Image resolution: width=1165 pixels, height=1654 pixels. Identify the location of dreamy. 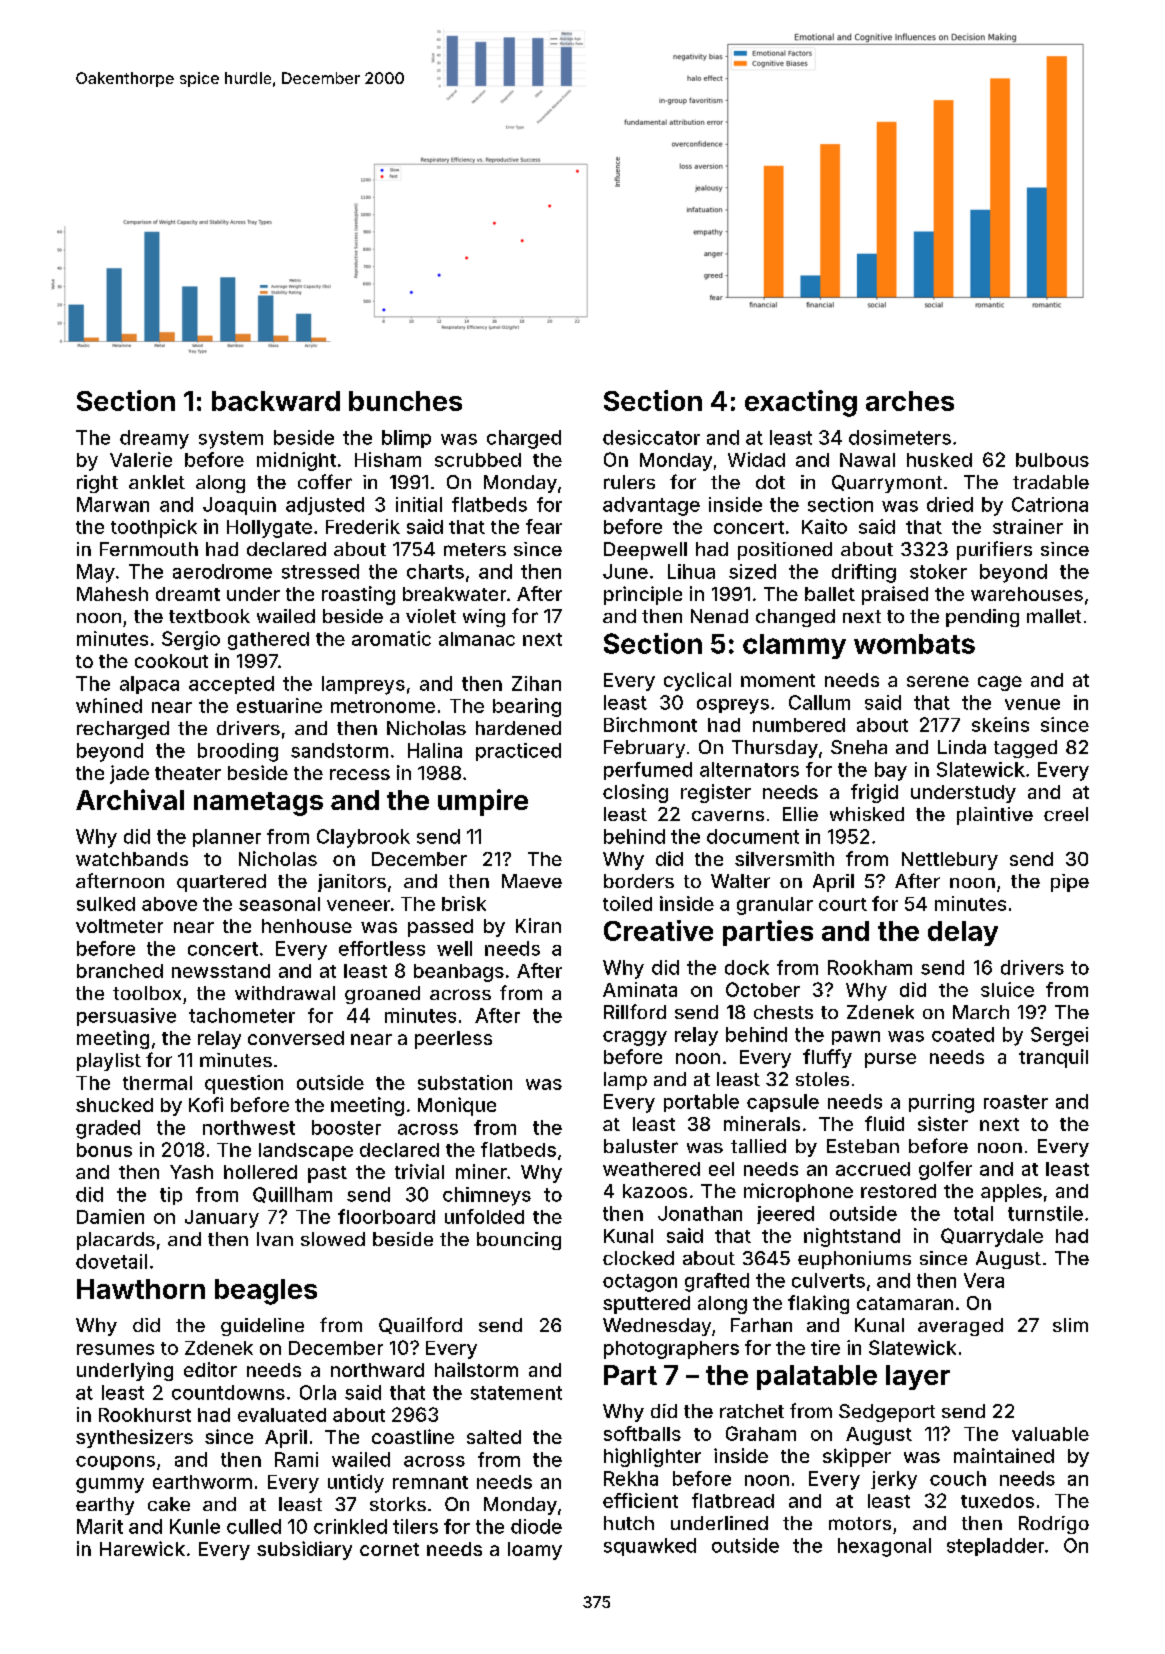
(154, 439).
